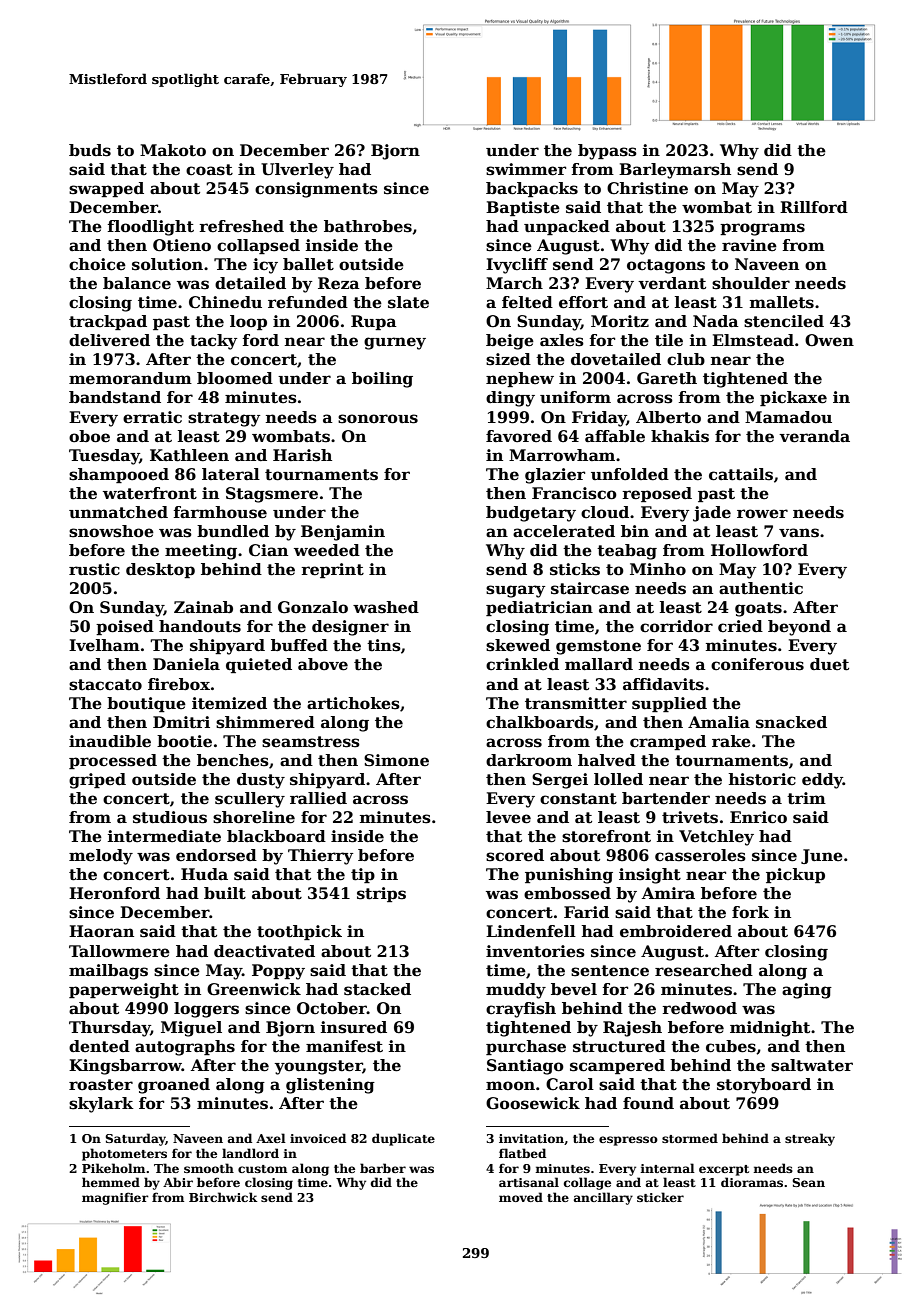 The width and height of the page is (924, 1314). What do you see at coordinates (526, 169) in the page?
I see `swimmer` at bounding box center [526, 169].
